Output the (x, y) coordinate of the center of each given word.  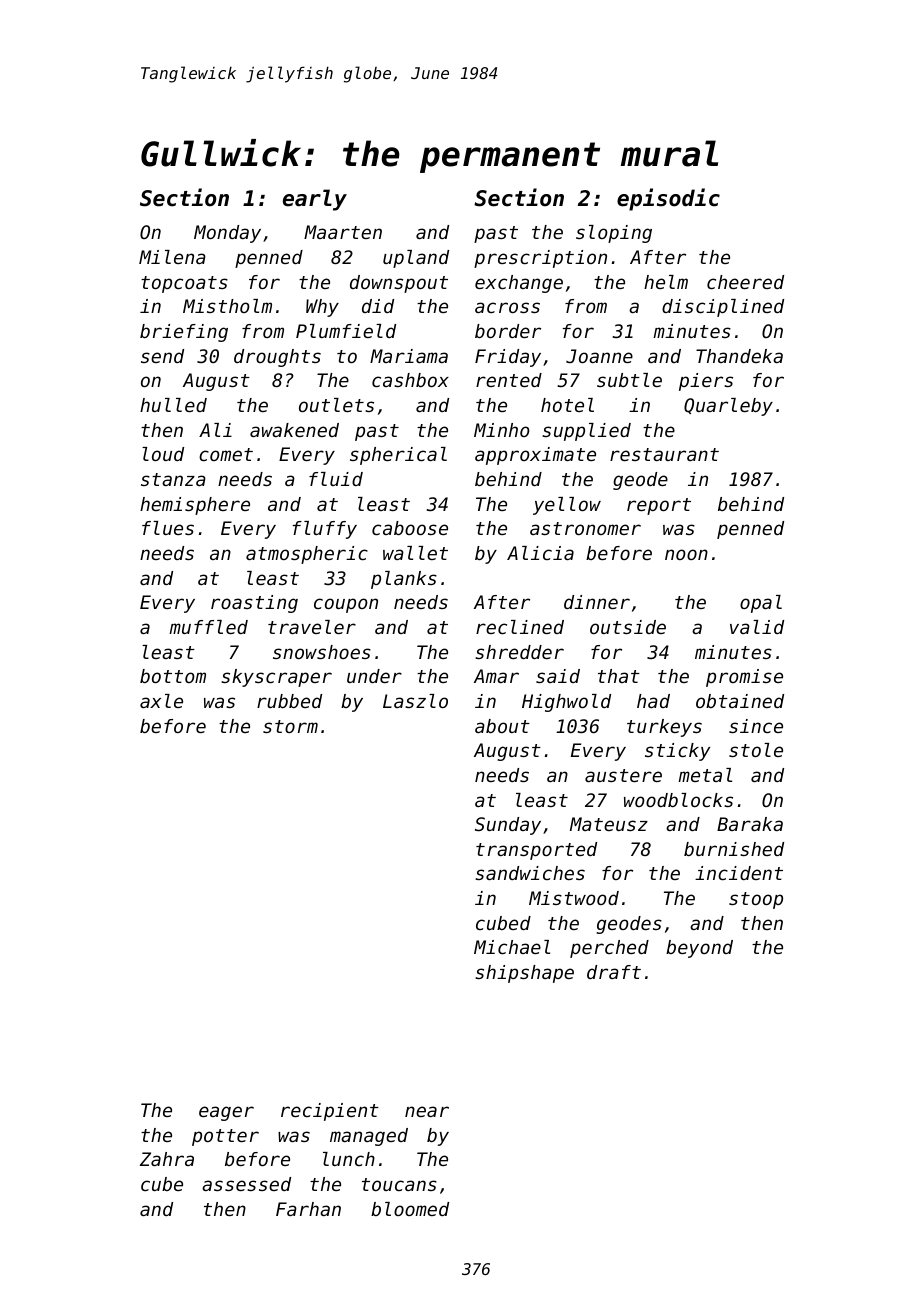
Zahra (167, 1159)
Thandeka (739, 356)
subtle (629, 380)
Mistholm (227, 306)
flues (168, 528)
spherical (398, 456)
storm (290, 726)
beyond (699, 949)
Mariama (409, 356)
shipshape (524, 974)
